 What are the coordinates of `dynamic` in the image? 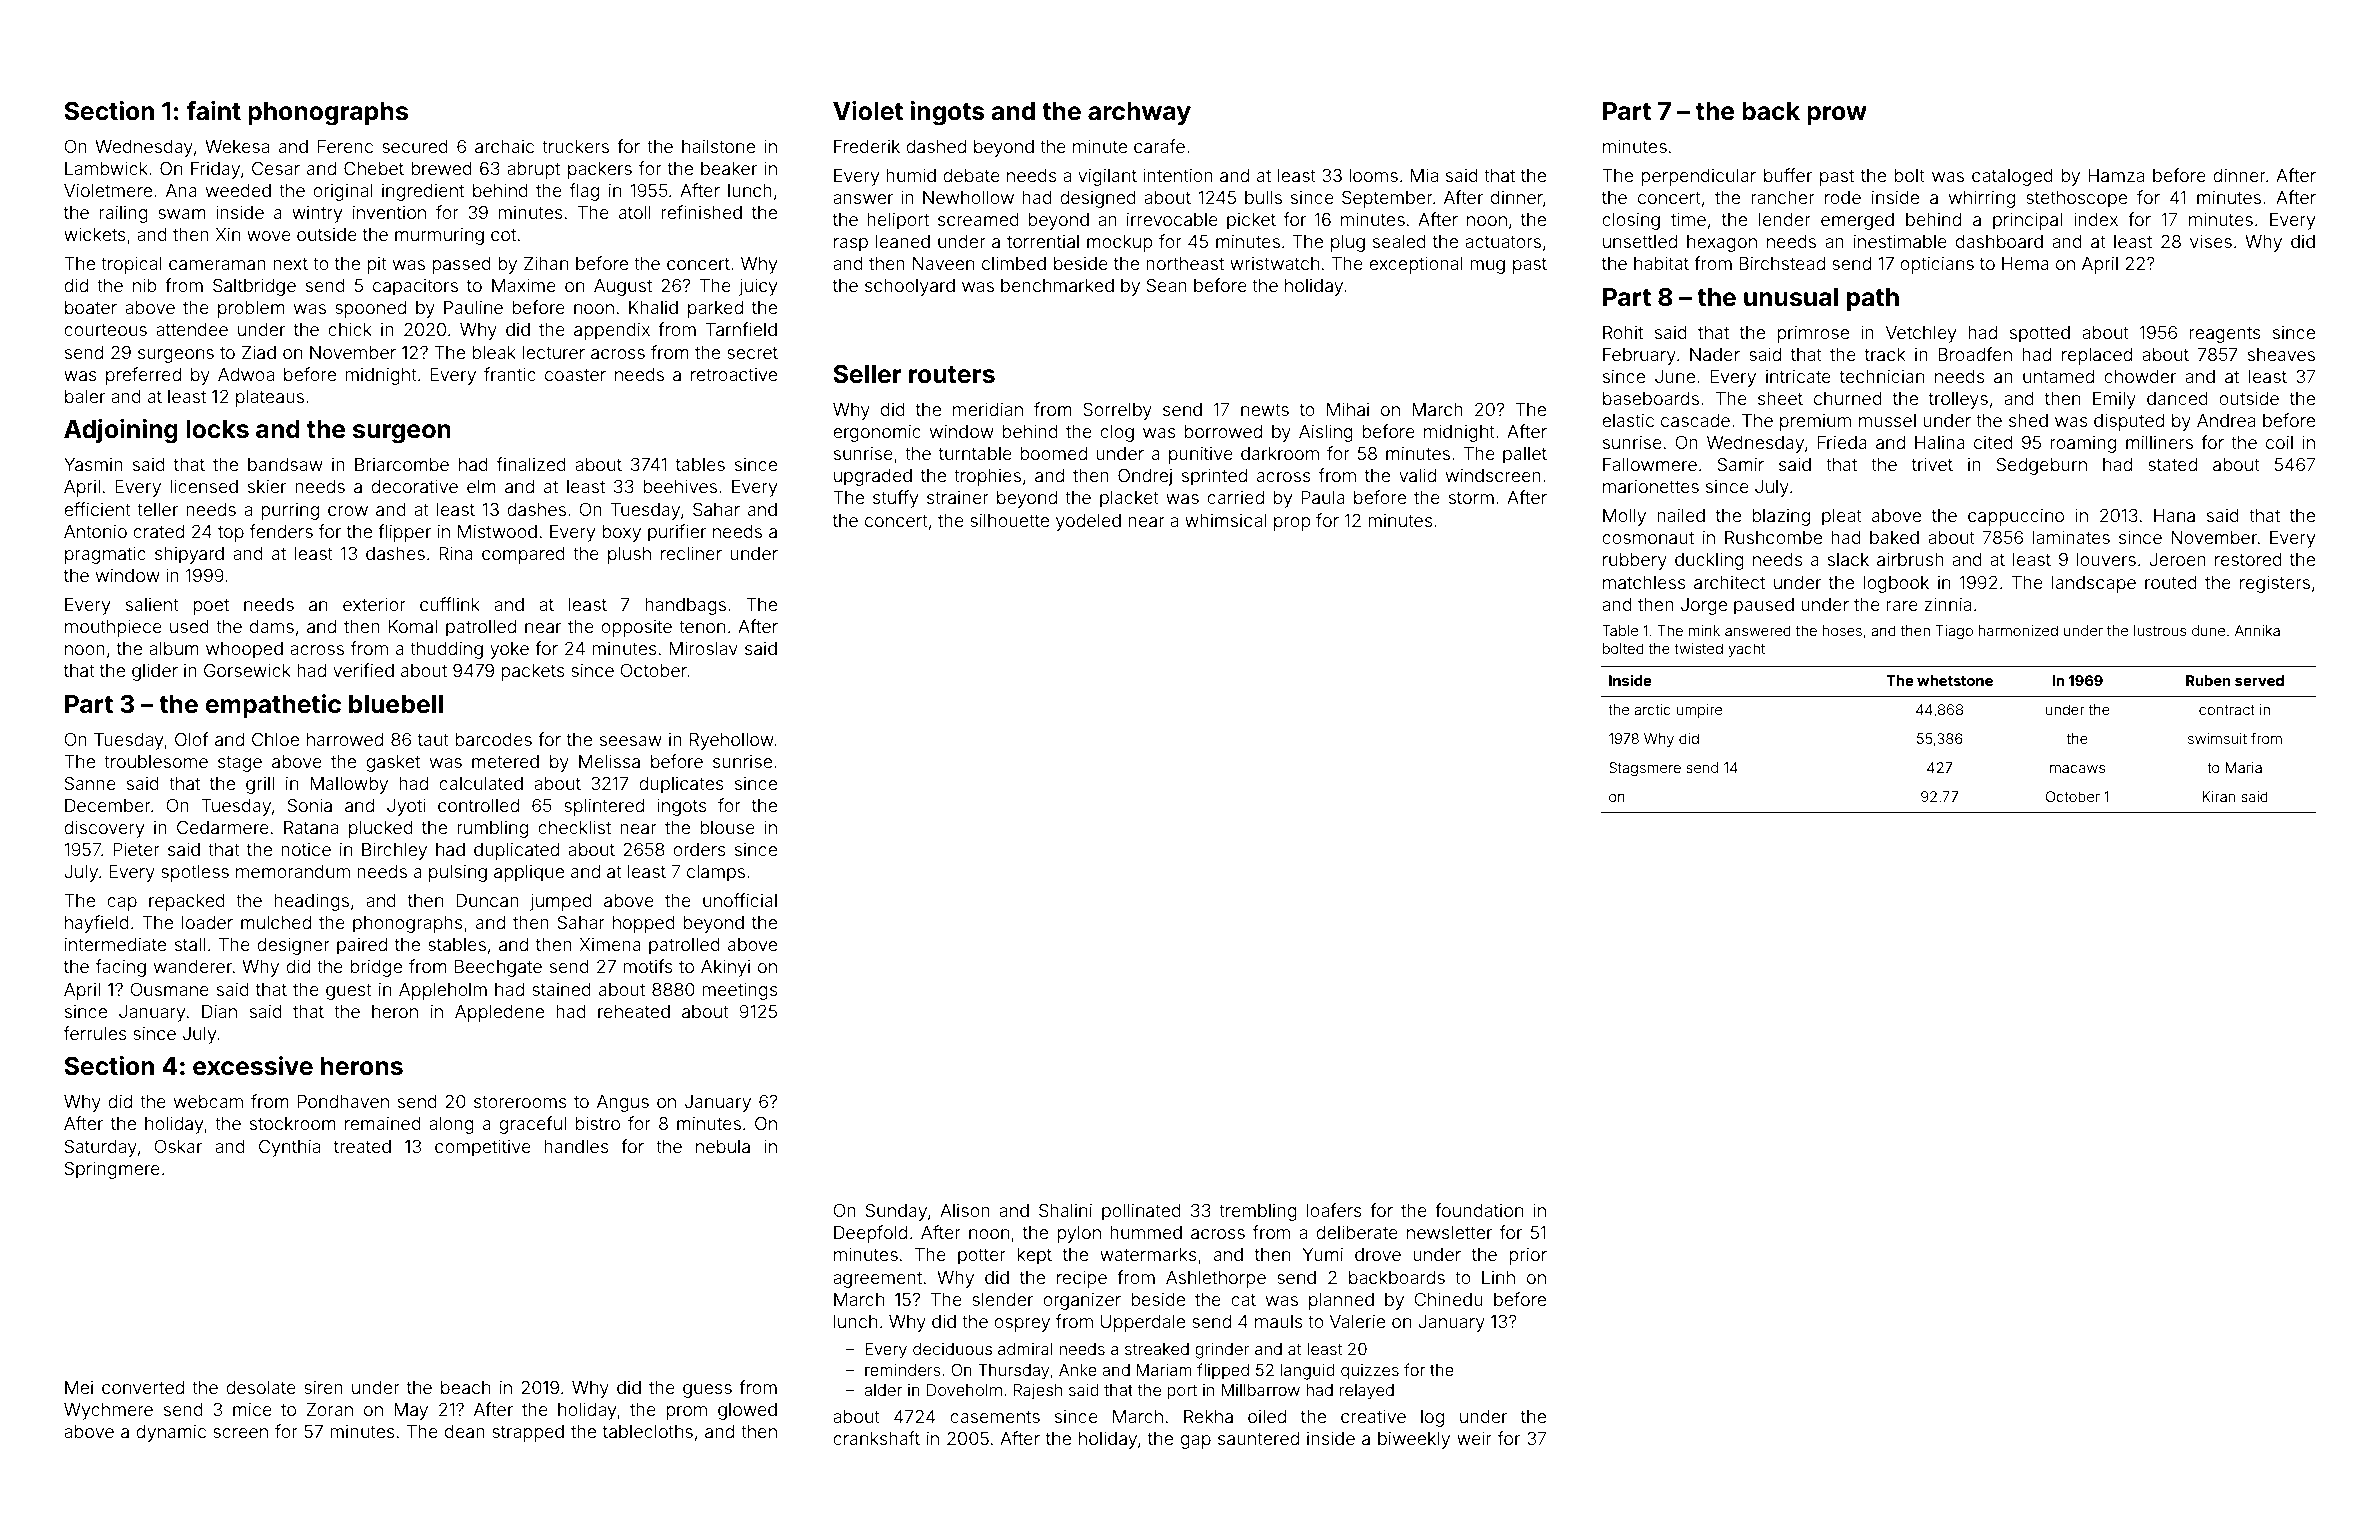 It's located at (171, 1433).
